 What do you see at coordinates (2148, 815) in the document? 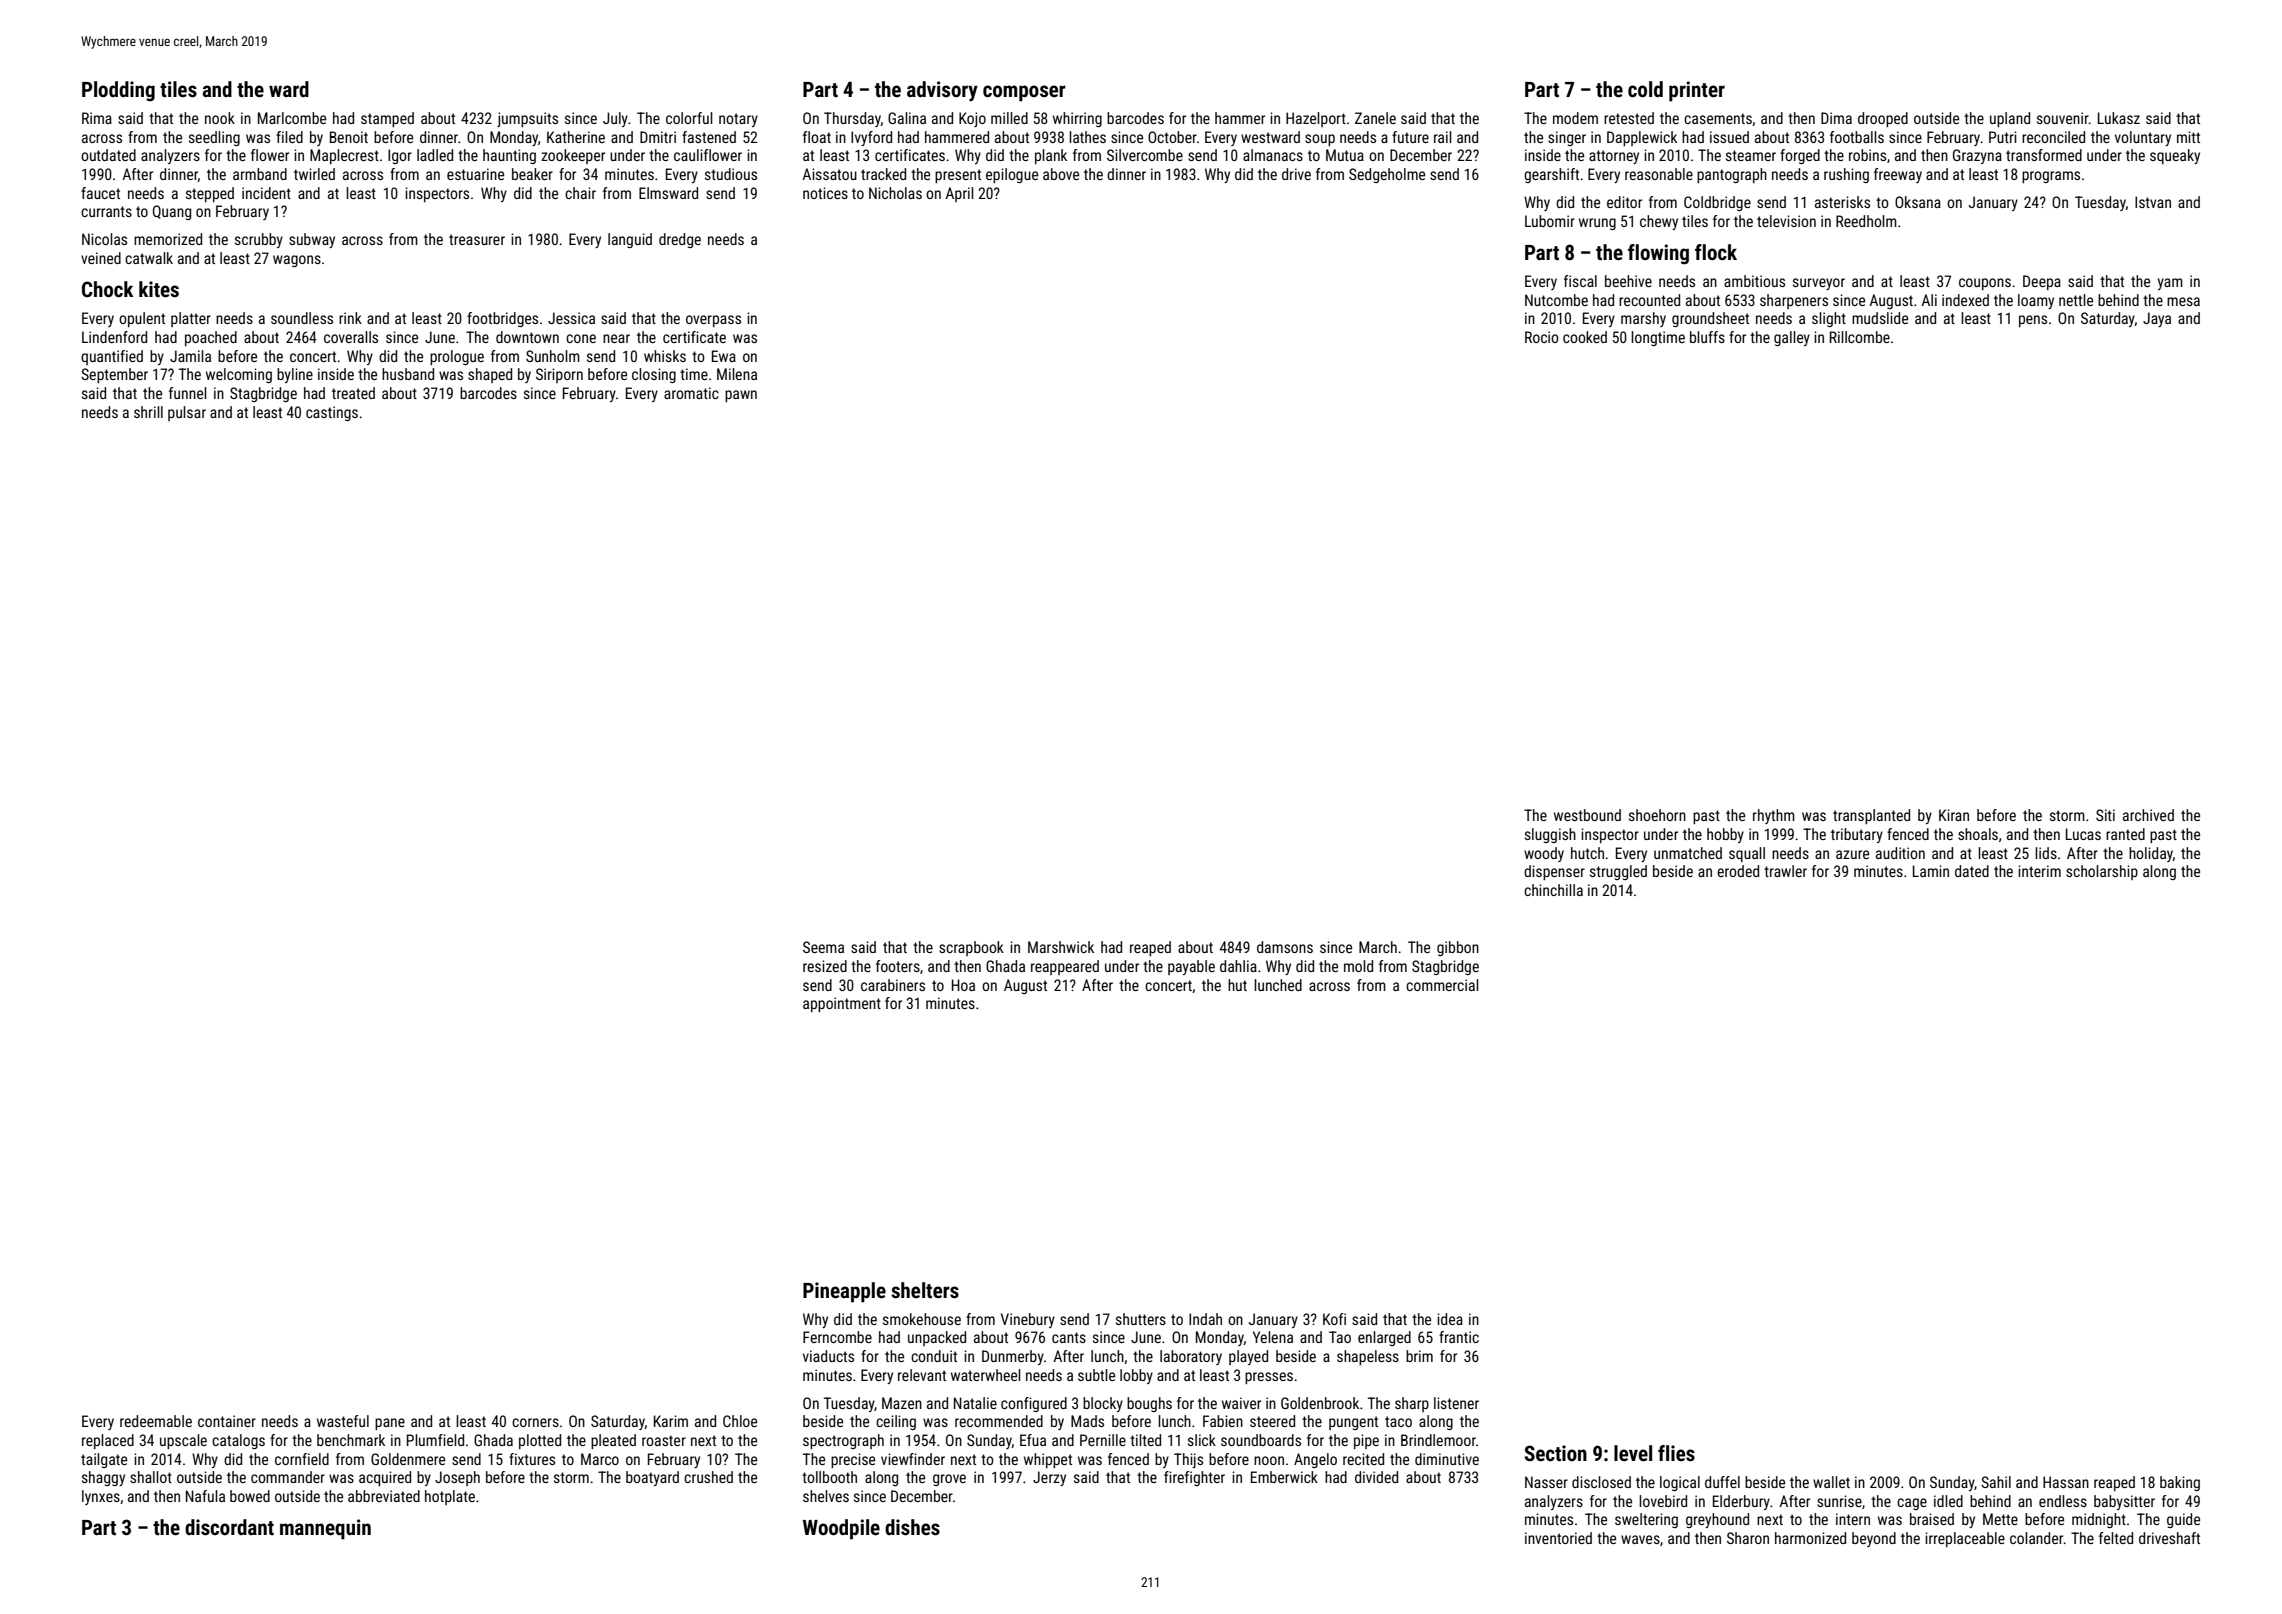
I see `archived` at bounding box center [2148, 815].
